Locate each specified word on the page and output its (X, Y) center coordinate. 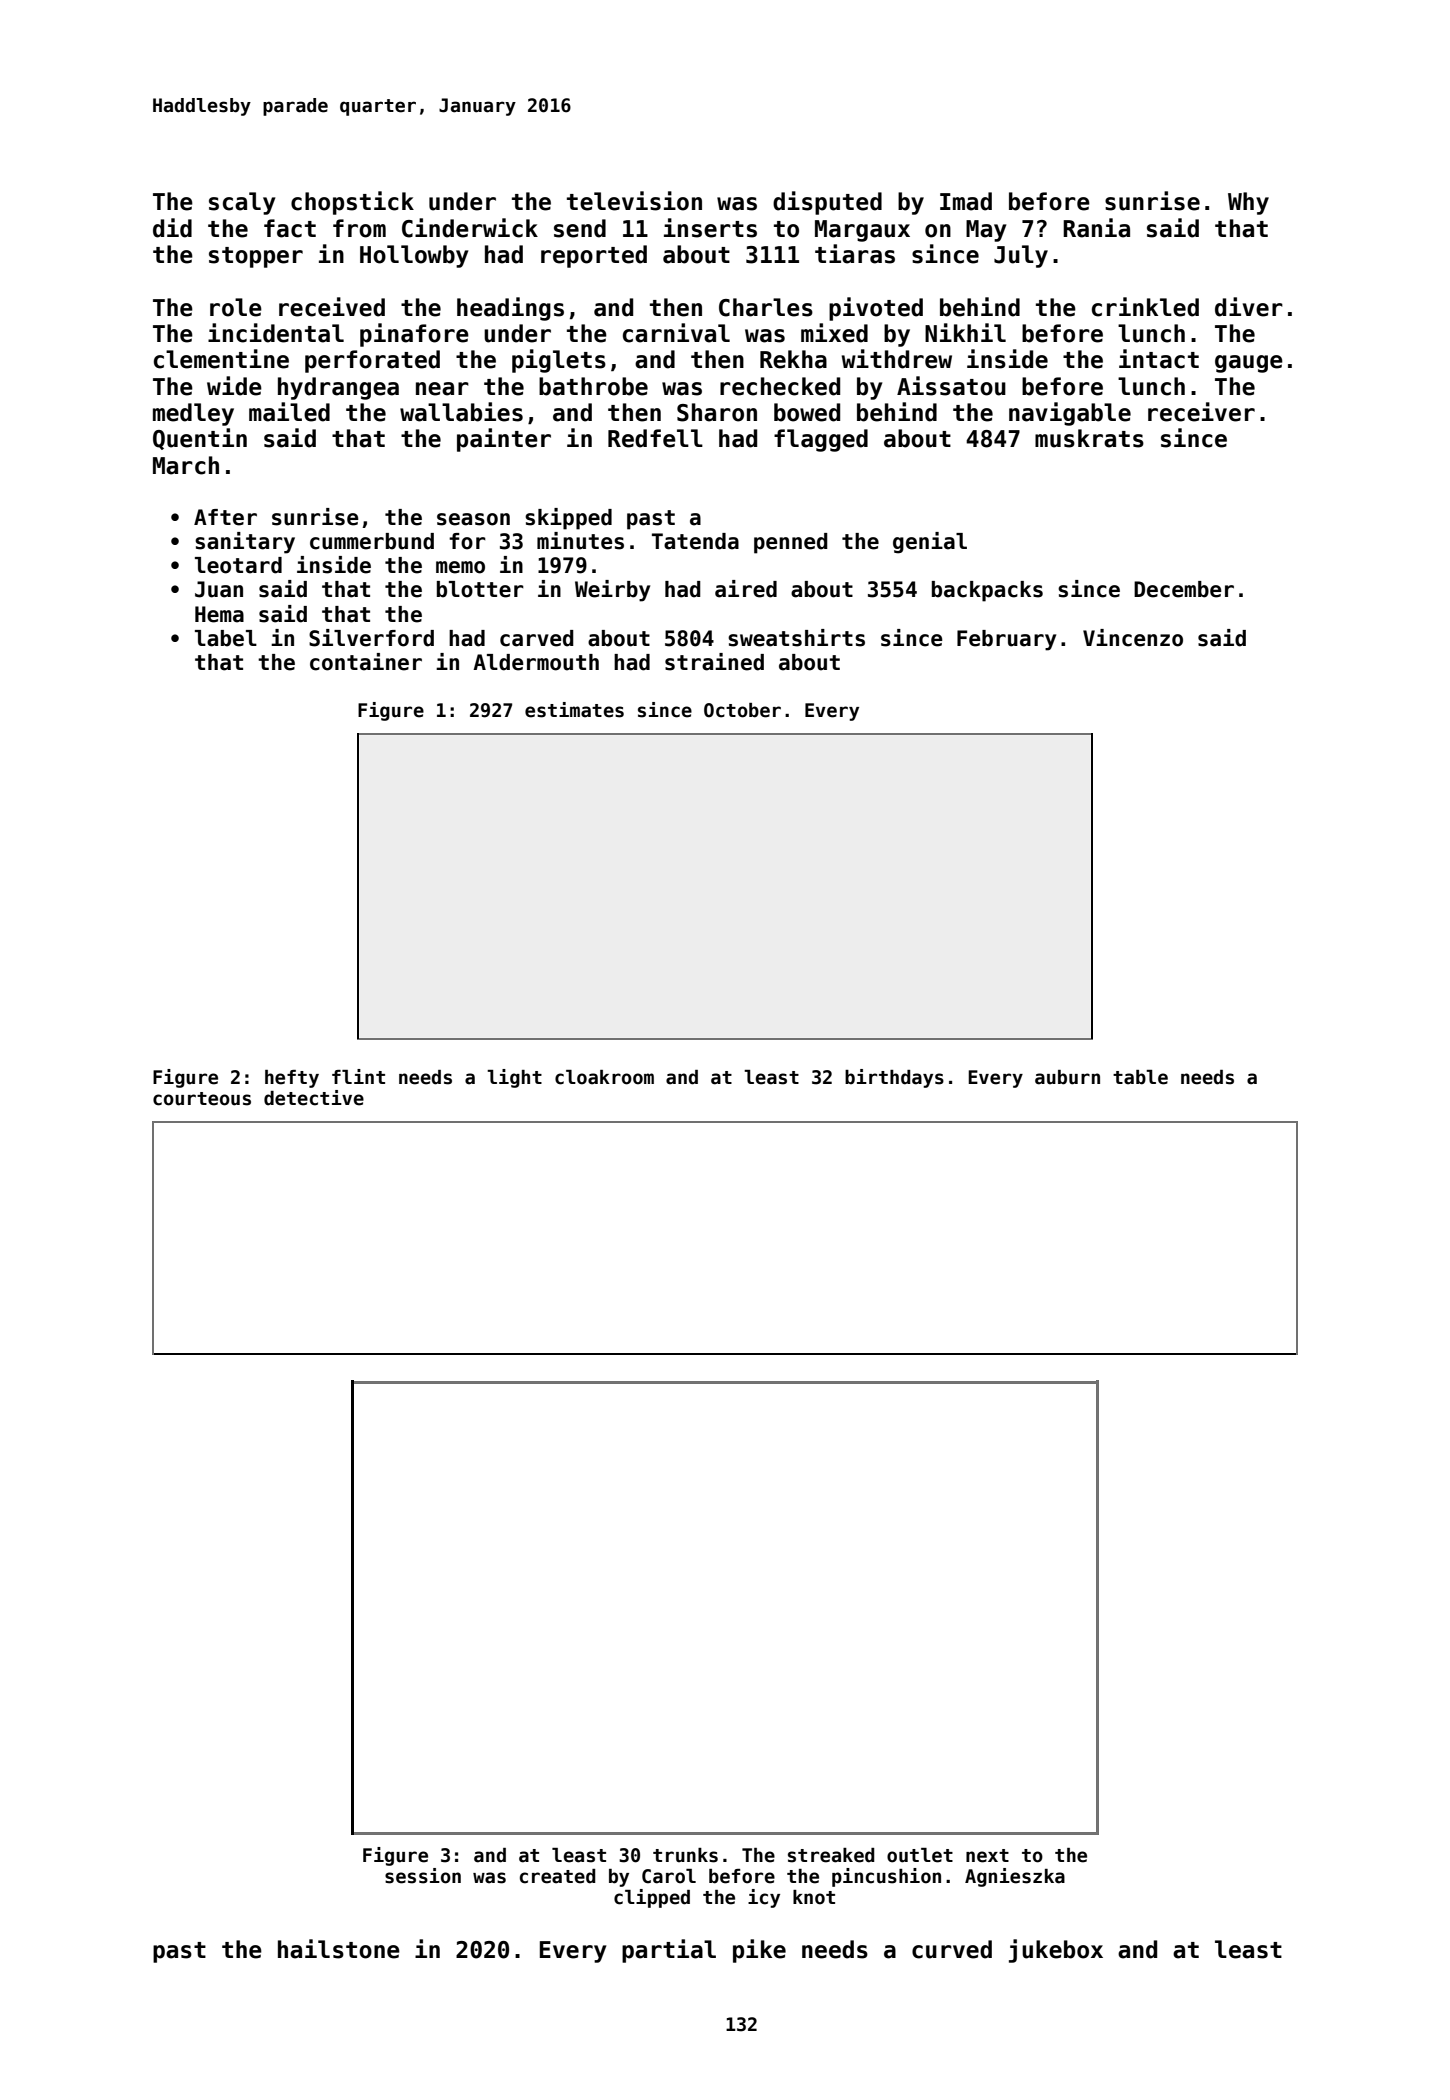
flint (358, 1076)
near (442, 389)
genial (930, 543)
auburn (1067, 1077)
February (1006, 640)
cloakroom (604, 1077)
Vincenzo (1133, 638)
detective (314, 1098)
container (366, 662)
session (423, 1876)
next (987, 1856)
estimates (574, 710)
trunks (685, 1855)
